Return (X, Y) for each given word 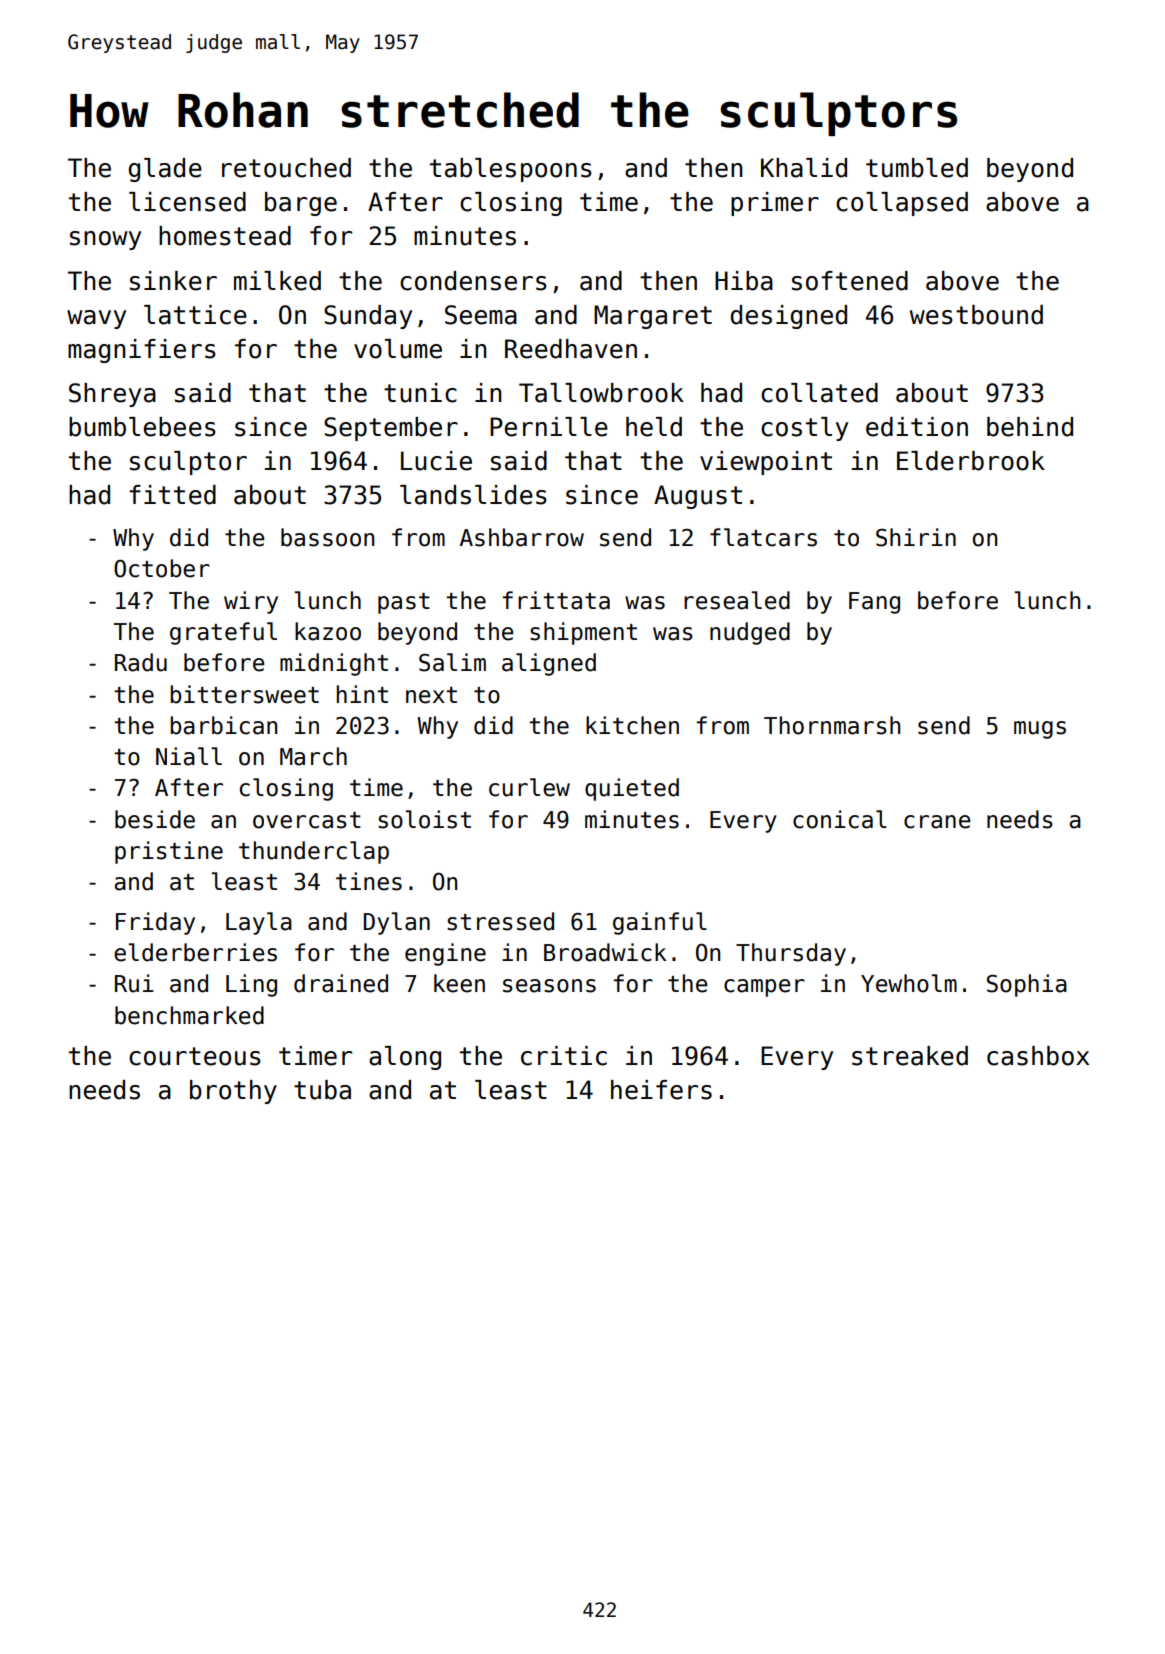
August (698, 497)
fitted (172, 495)
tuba (322, 1090)
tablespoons (511, 170)
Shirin (916, 537)
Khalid (804, 168)
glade (165, 170)
